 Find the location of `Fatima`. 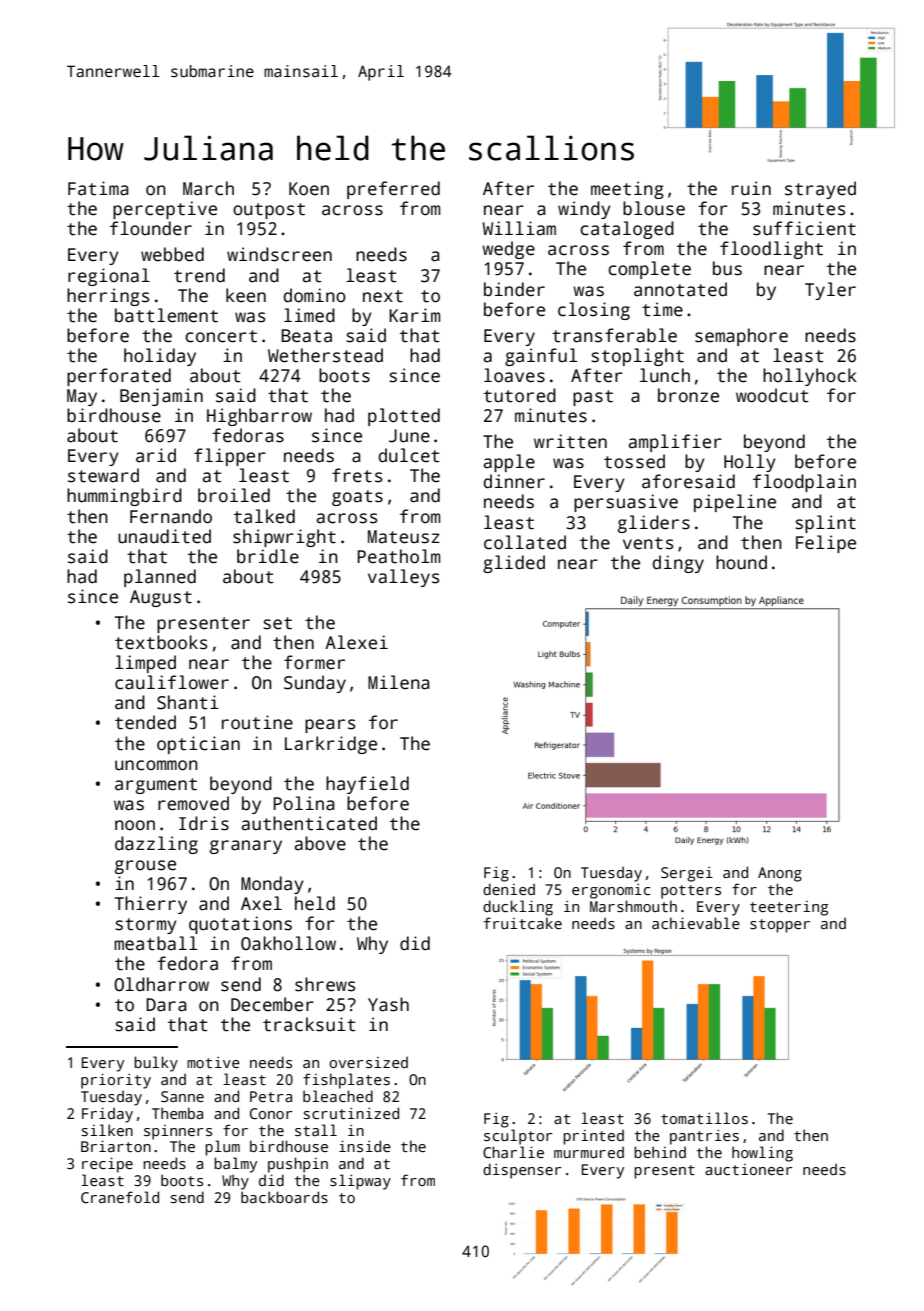

Fatima is located at coordinates (98, 188).
